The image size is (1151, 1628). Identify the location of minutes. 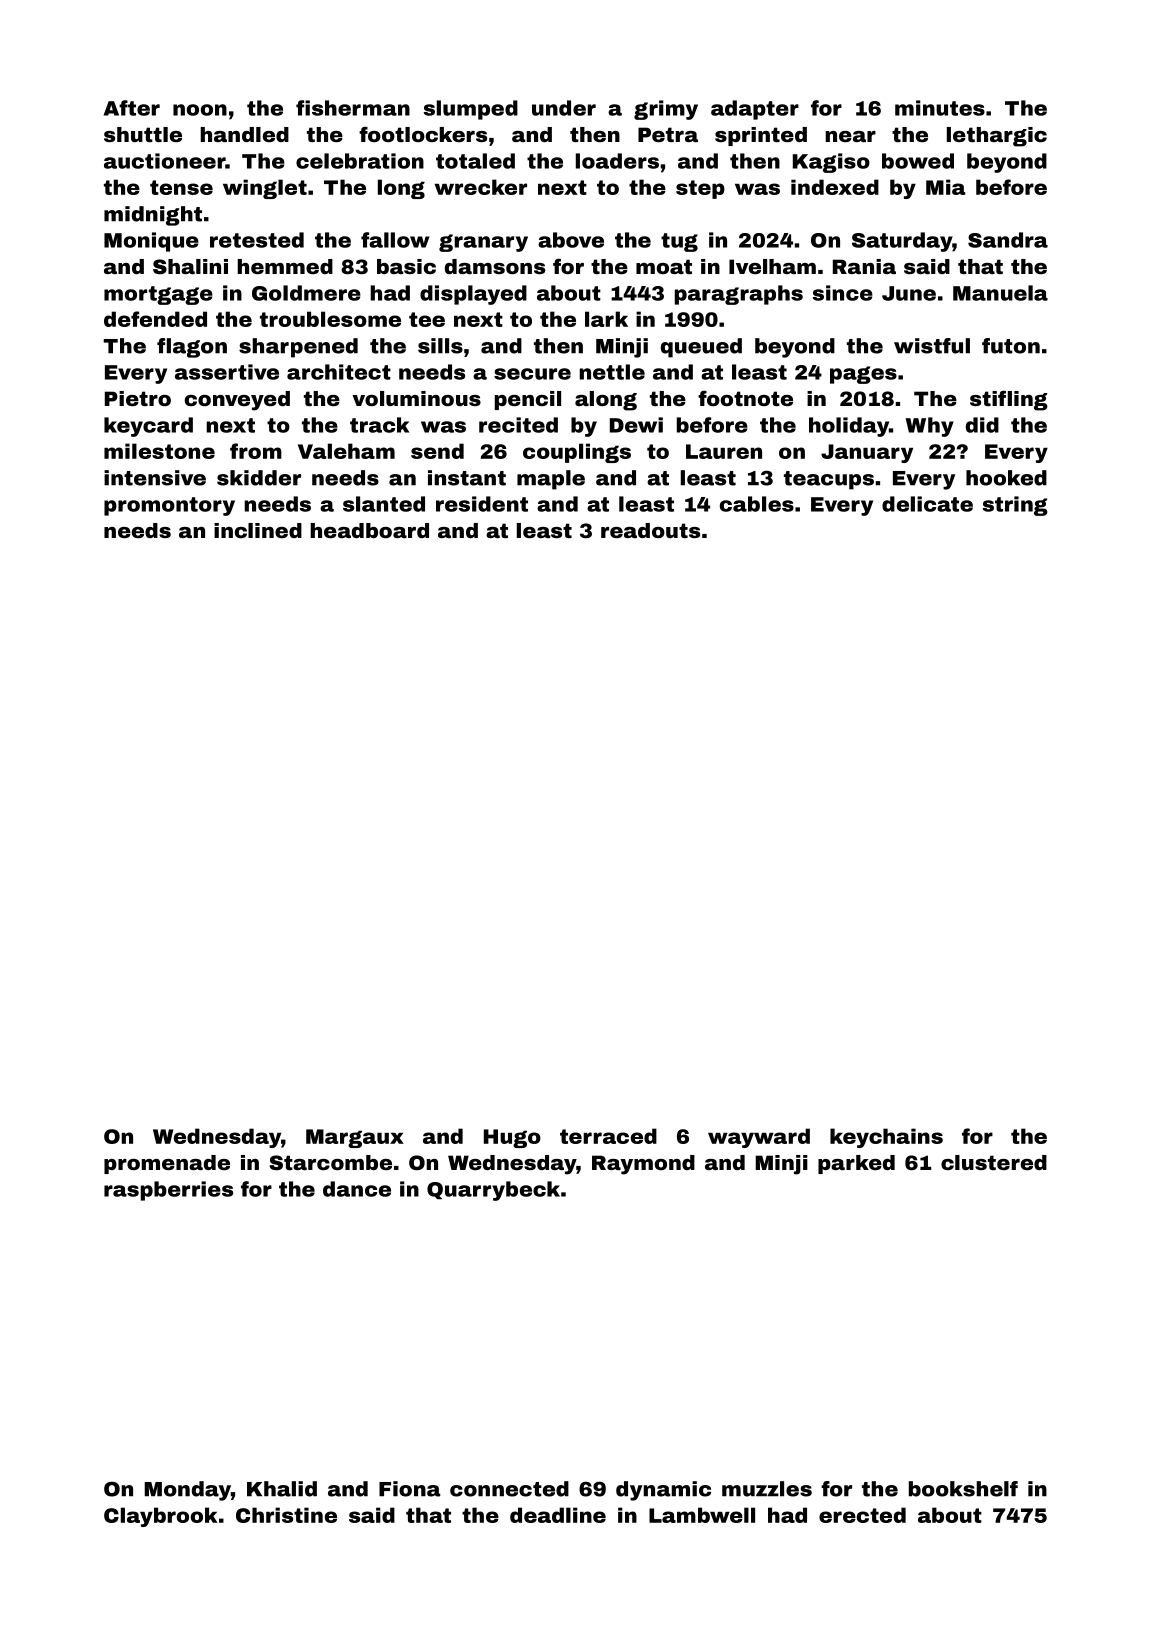
(940, 108).
